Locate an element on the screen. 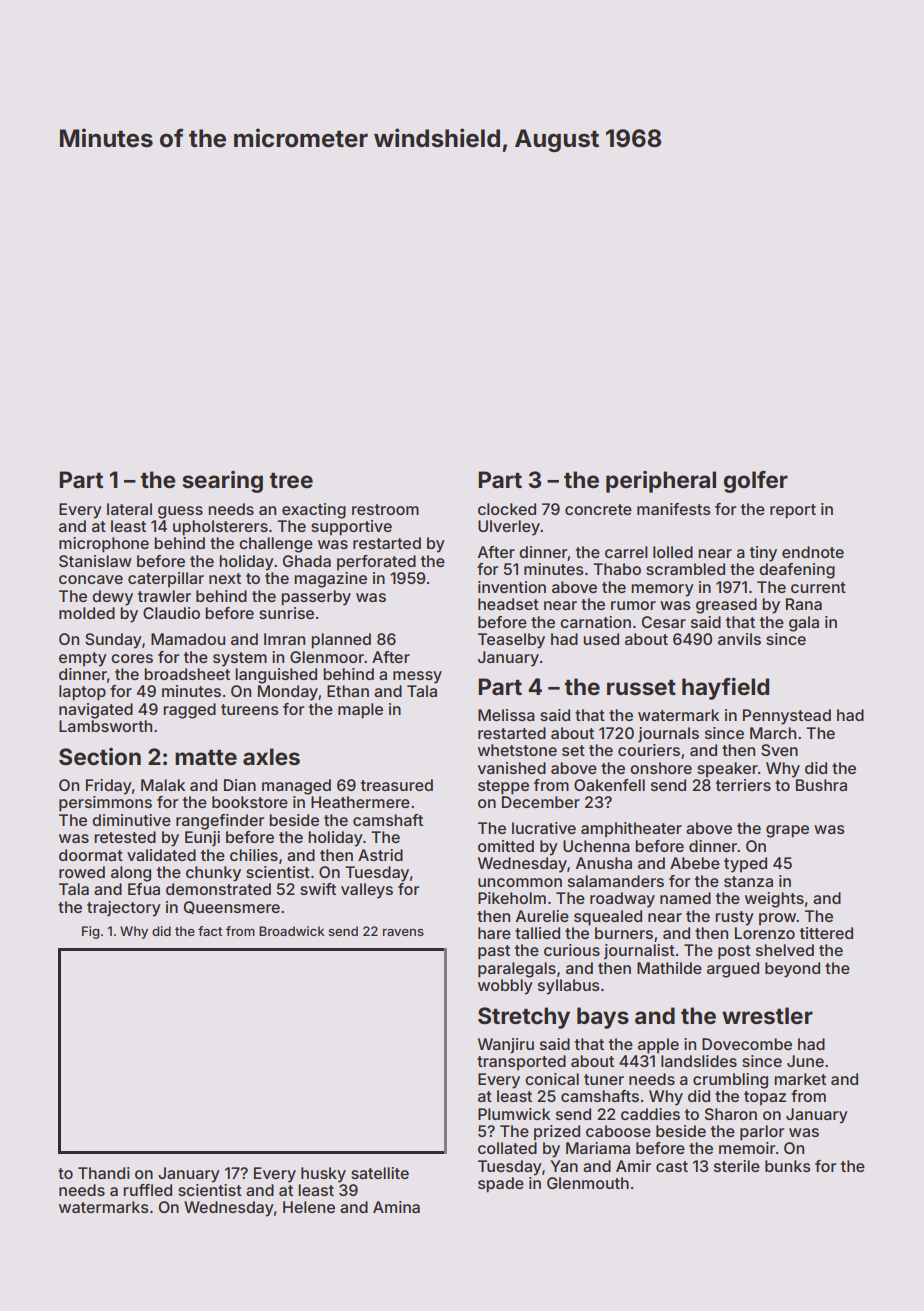 The height and width of the screenshot is (1311, 924). Oakenfell is located at coordinates (609, 785).
